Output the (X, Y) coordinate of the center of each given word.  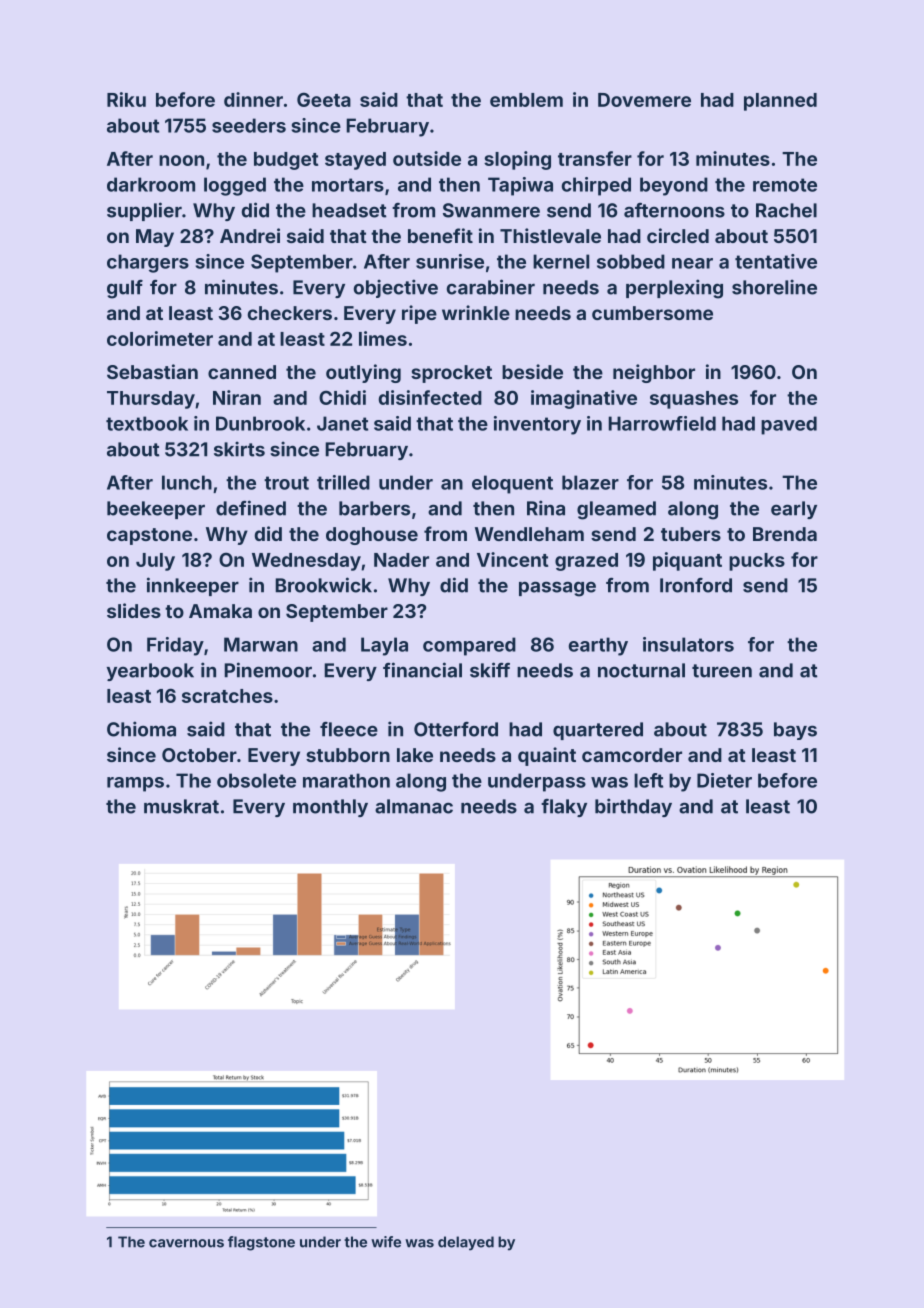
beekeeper (156, 510)
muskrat (181, 806)
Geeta (324, 99)
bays (795, 731)
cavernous (186, 1243)
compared (469, 646)
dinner (253, 99)
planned (780, 102)
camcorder (632, 755)
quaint (547, 756)
